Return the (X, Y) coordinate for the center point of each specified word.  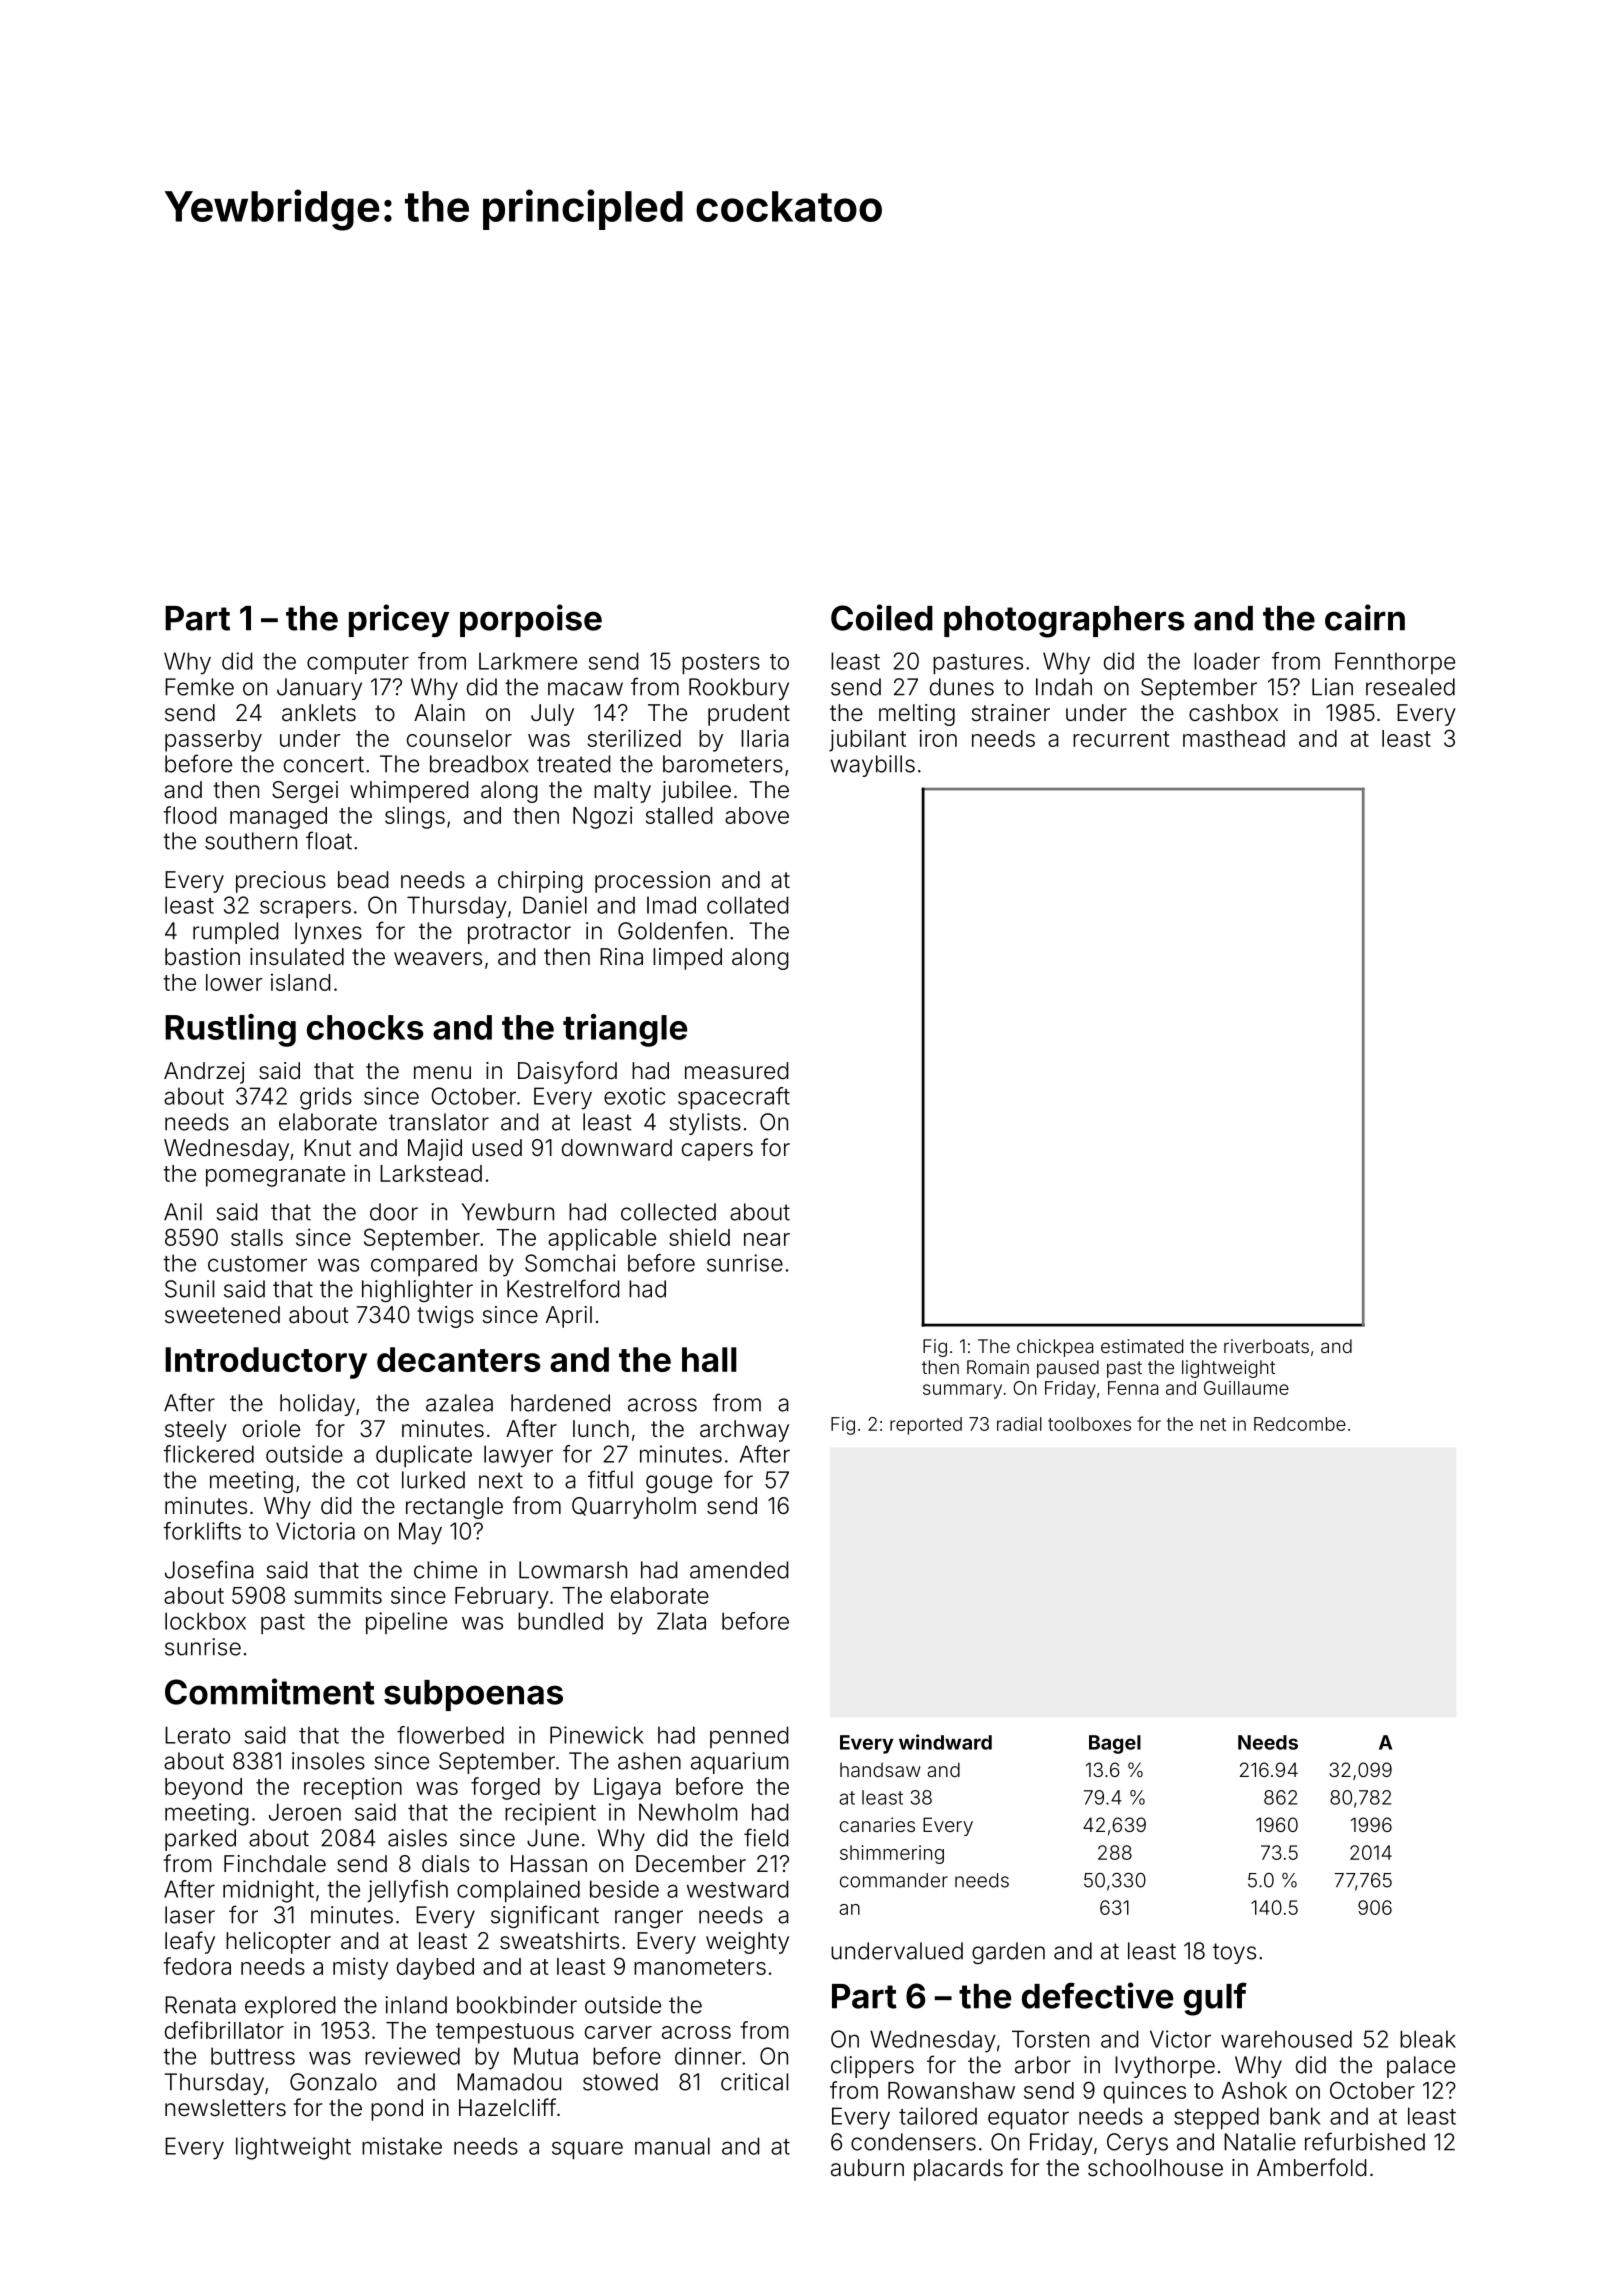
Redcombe (1300, 1424)
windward (945, 1742)
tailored (938, 2116)
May (420, 1533)
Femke (199, 687)
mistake (402, 2146)
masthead (1234, 738)
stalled (679, 815)
